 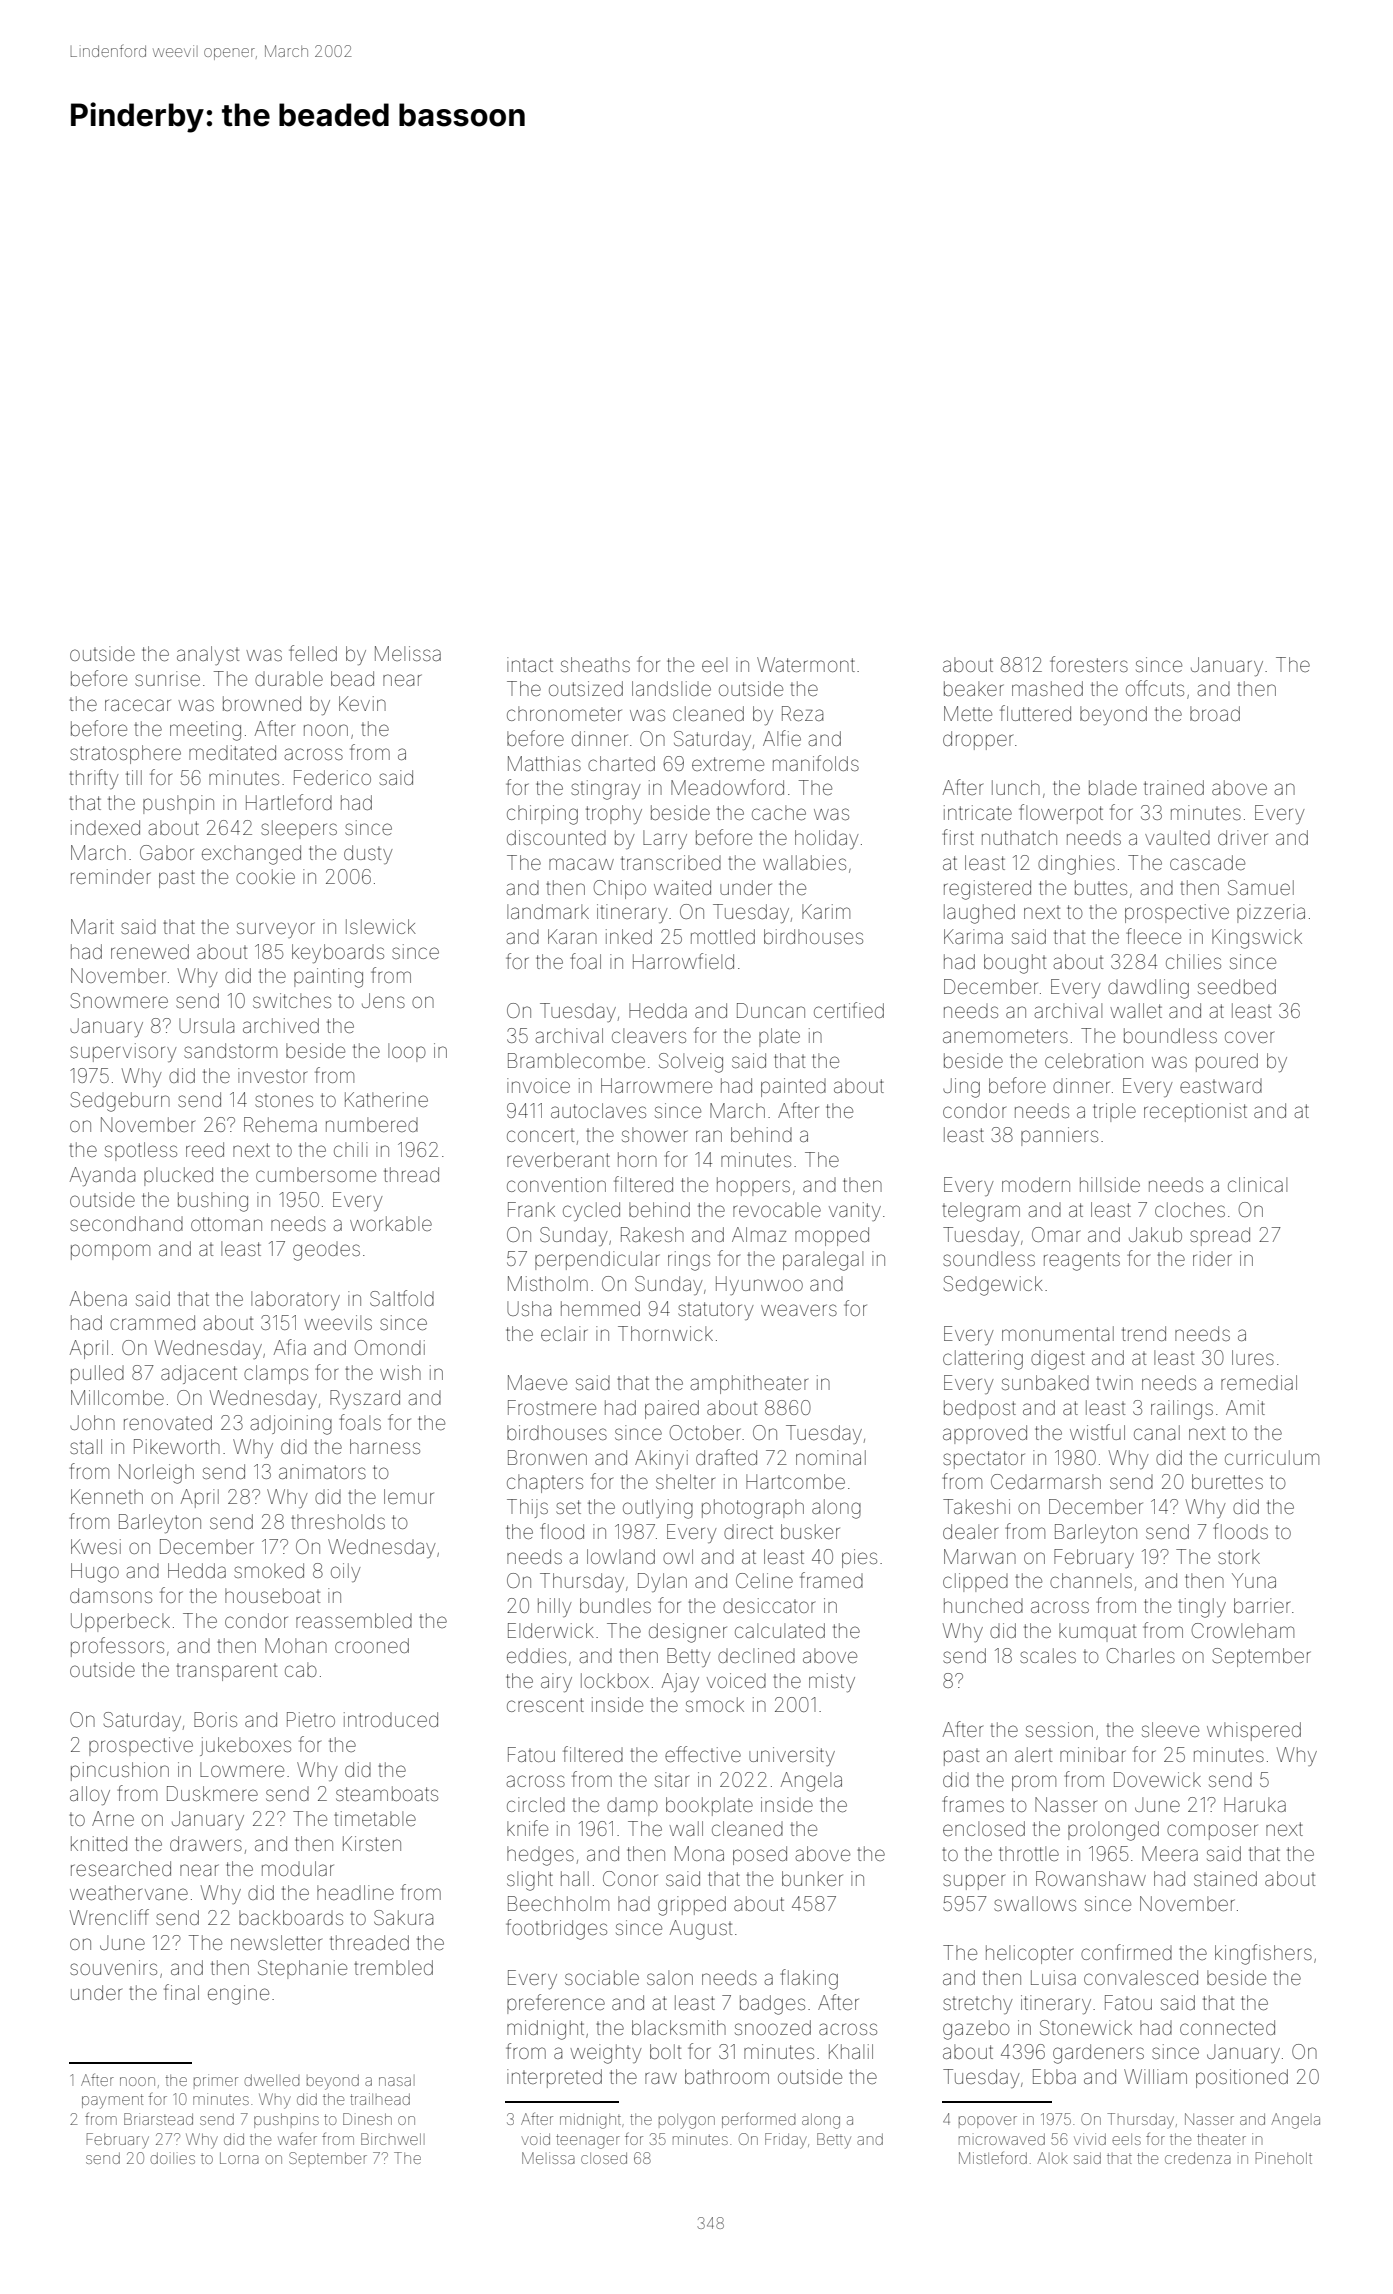 What do you see at coordinates (1225, 1878) in the screenshot?
I see `stained` at bounding box center [1225, 1878].
